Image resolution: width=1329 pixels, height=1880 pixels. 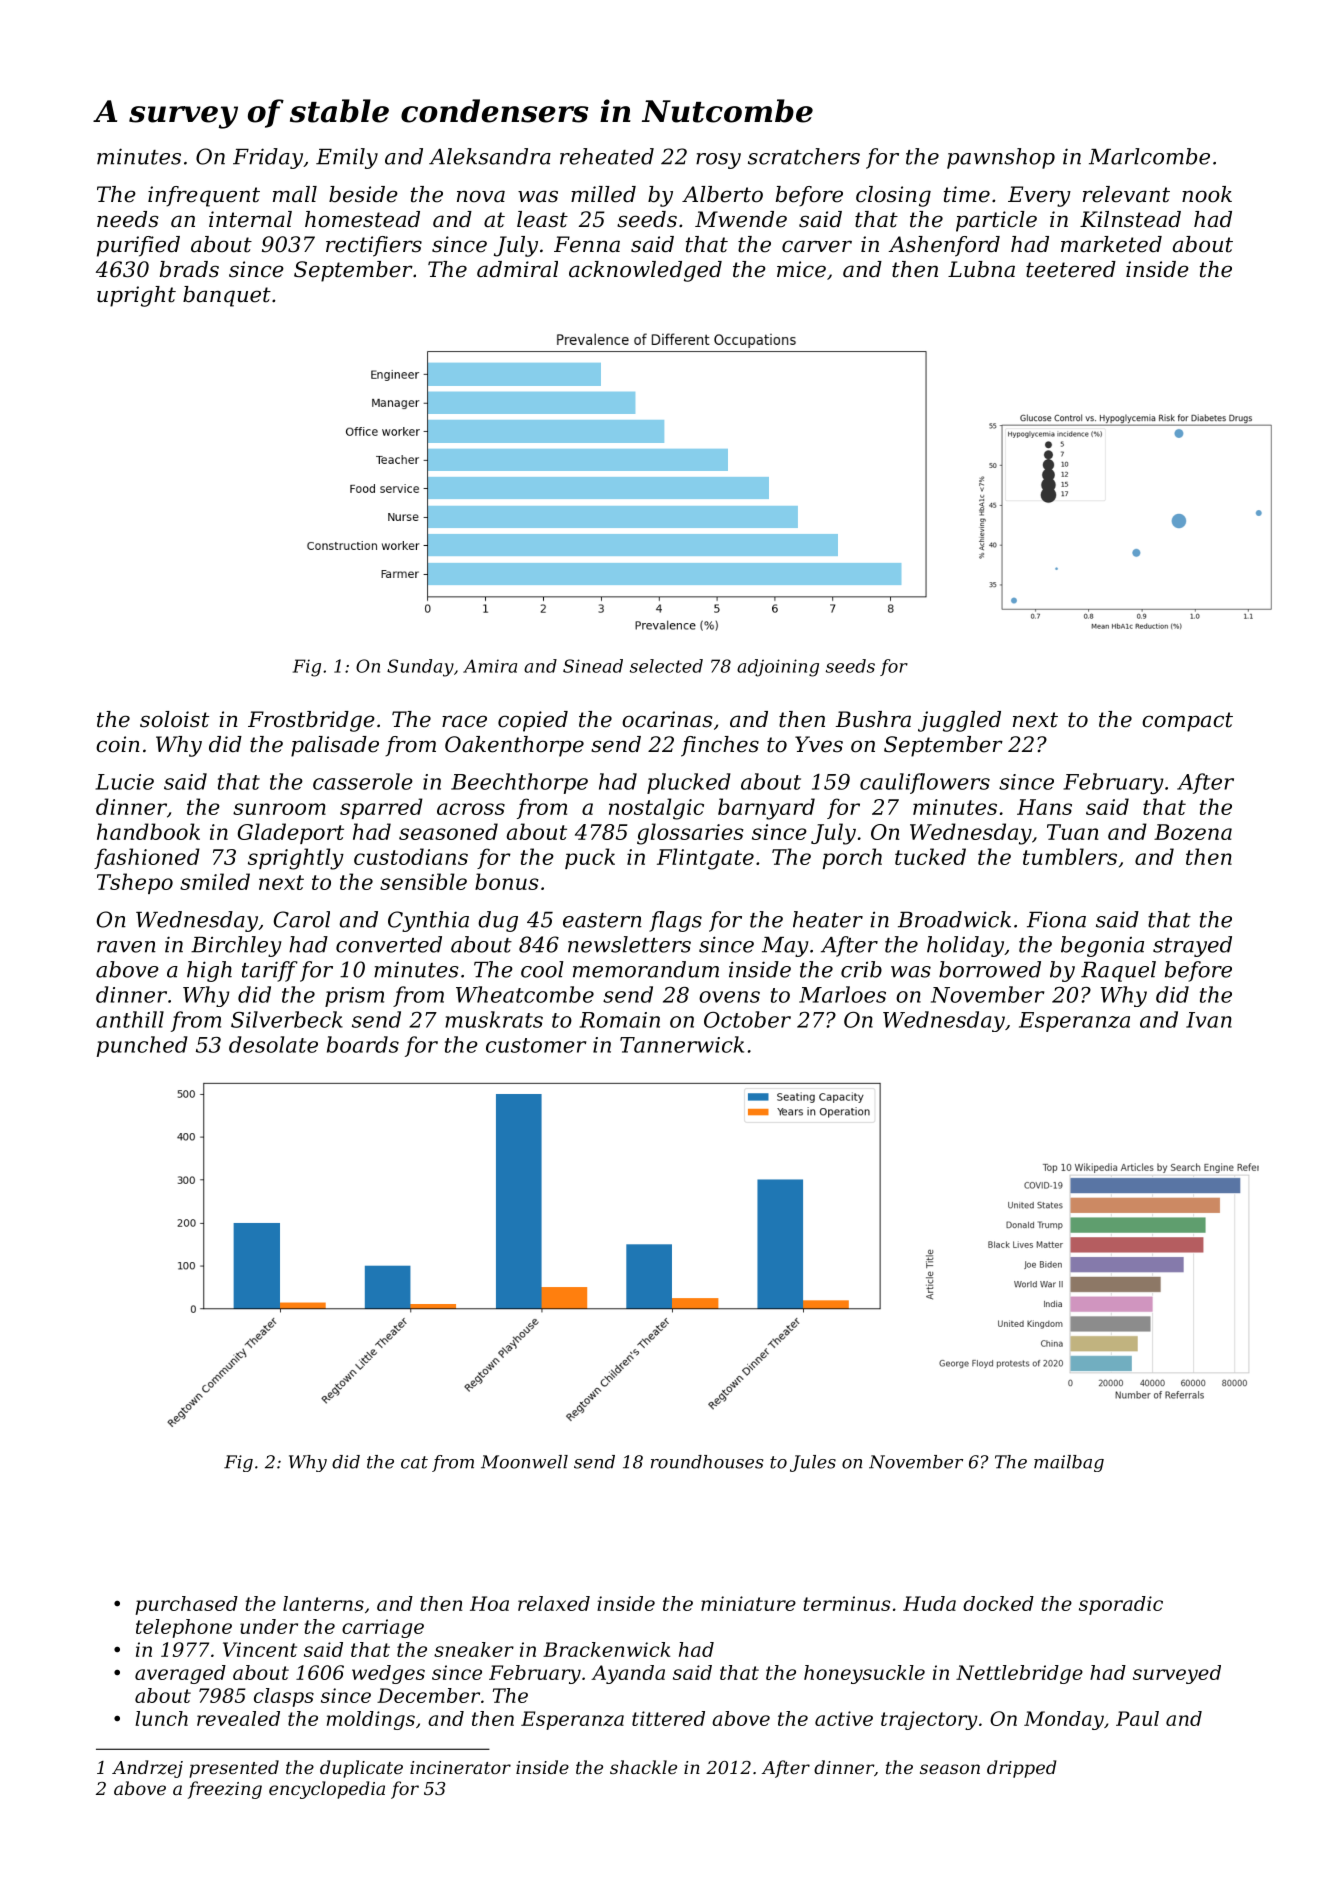 I want to click on mall, so click(x=295, y=194).
